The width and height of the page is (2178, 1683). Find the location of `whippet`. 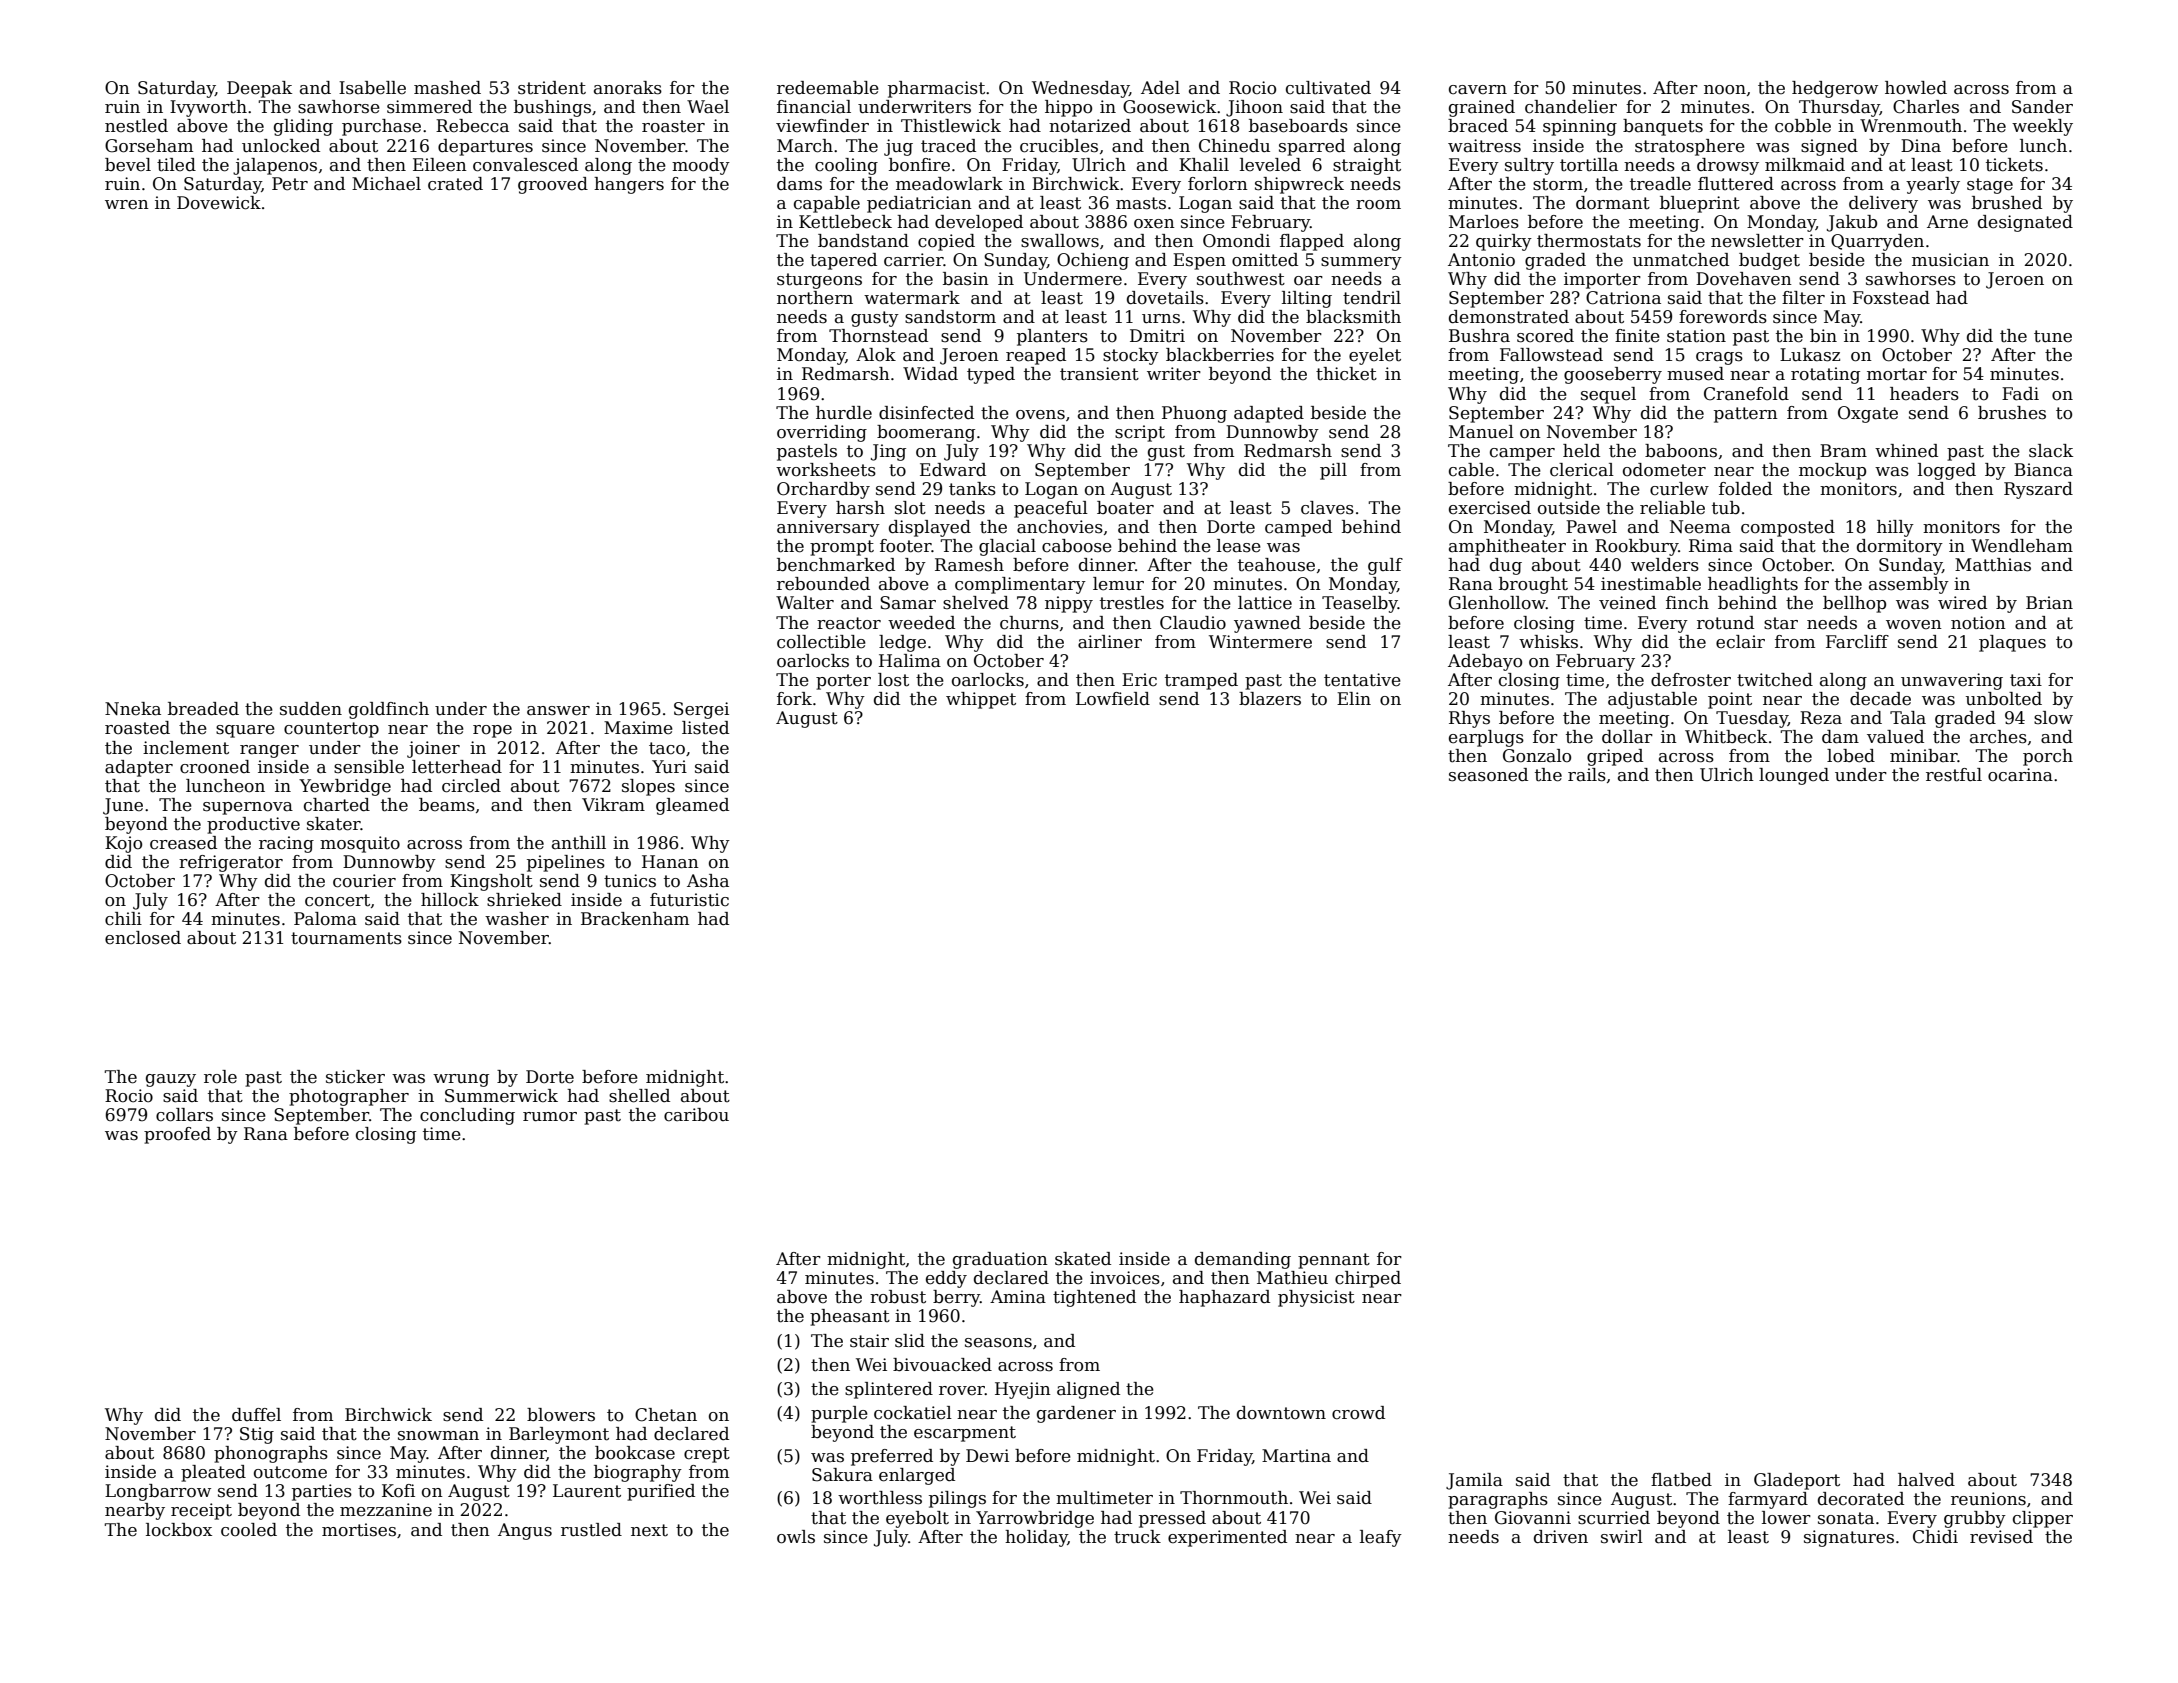

whippet is located at coordinates (981, 700).
